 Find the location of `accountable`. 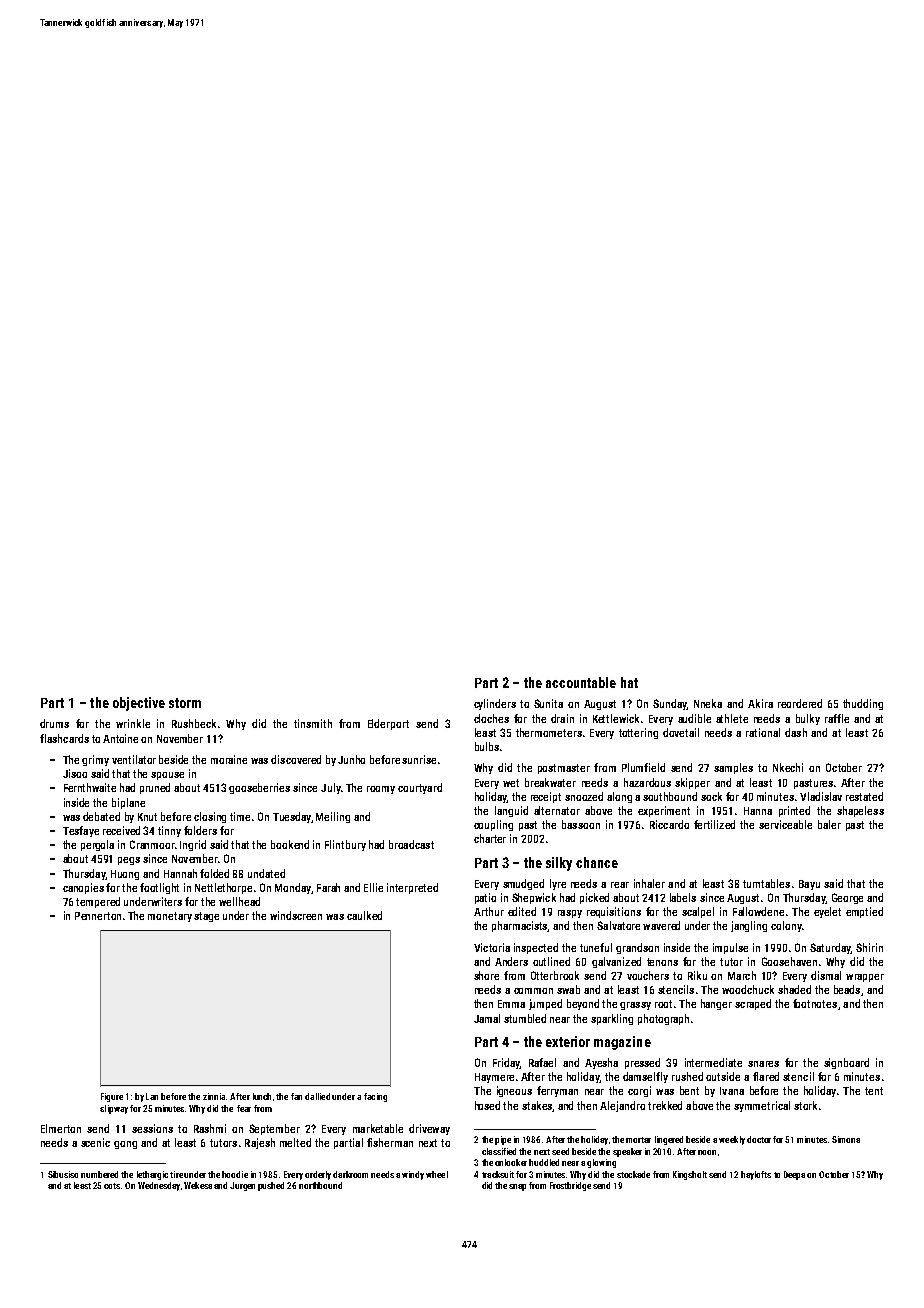

accountable is located at coordinates (581, 682).
